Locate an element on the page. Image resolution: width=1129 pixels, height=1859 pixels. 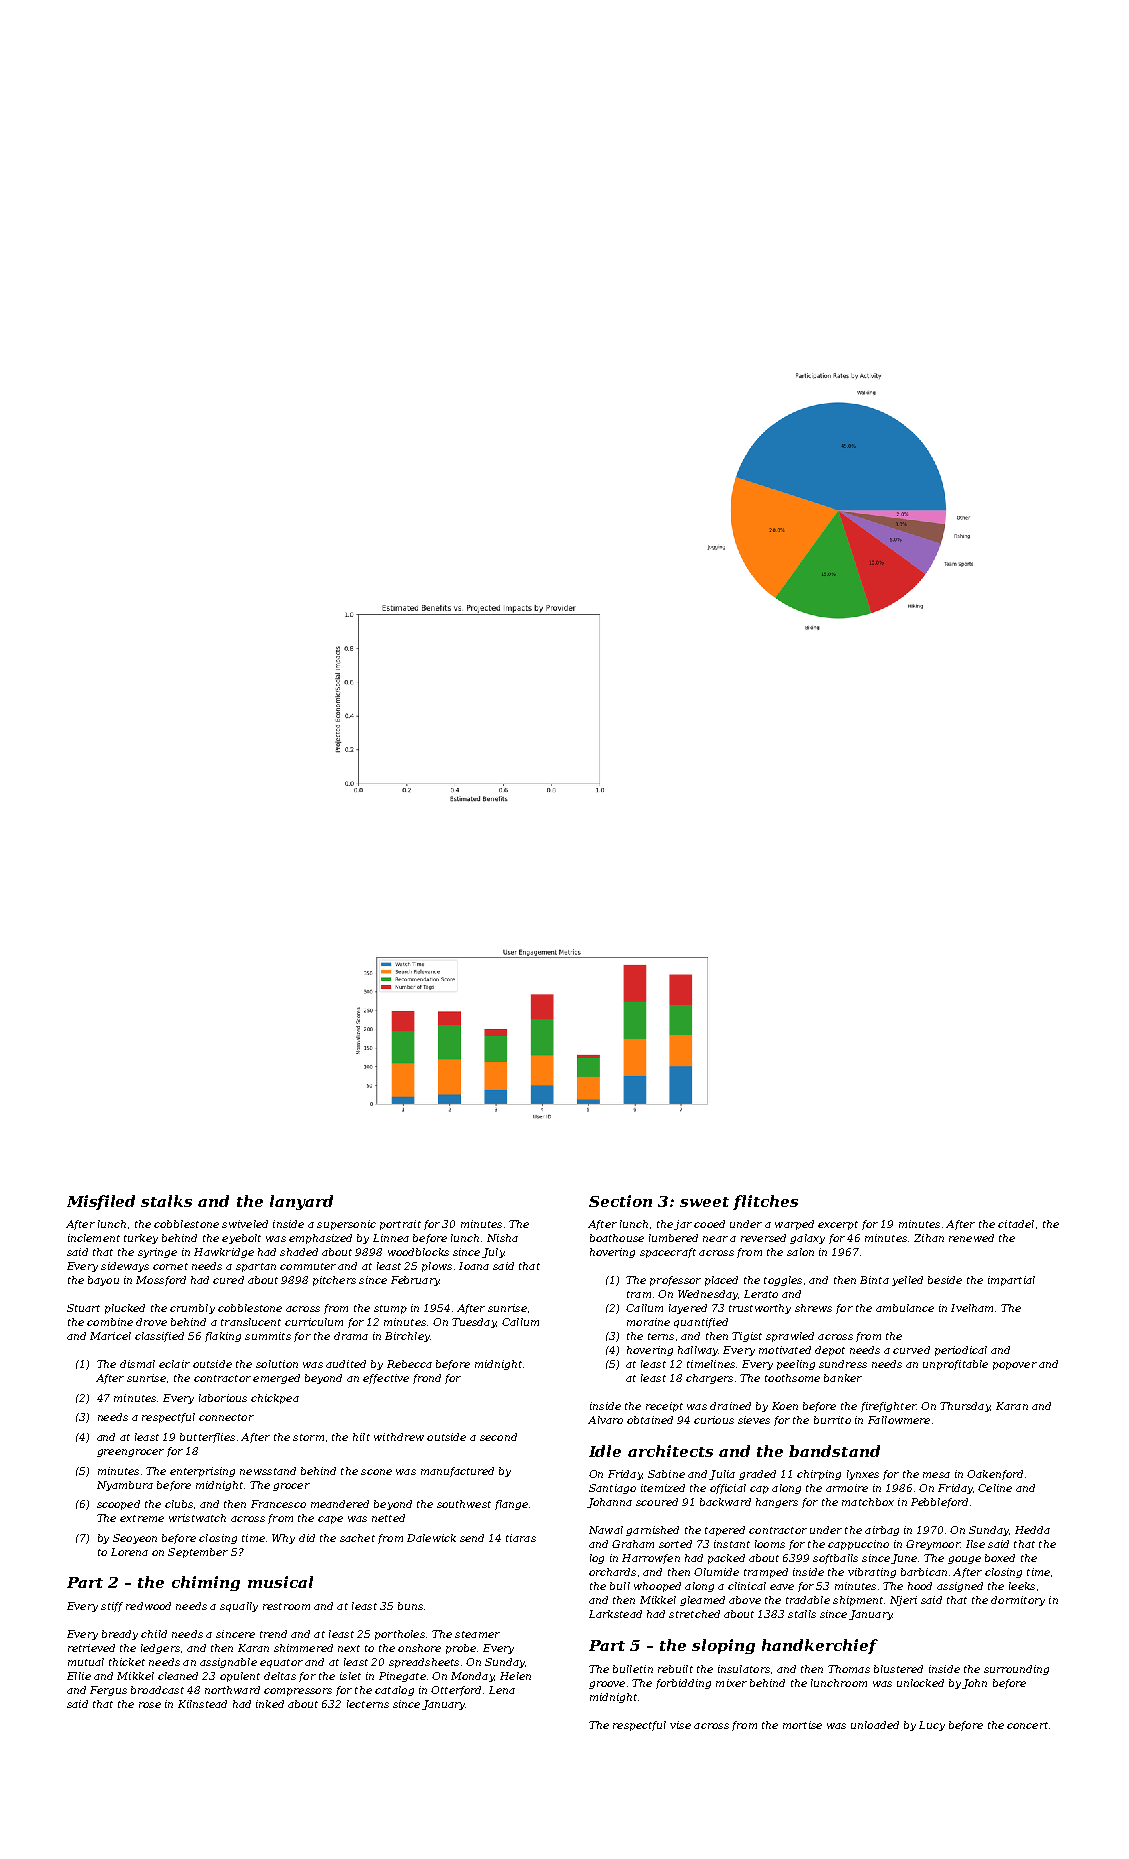
commuter is located at coordinates (308, 1266).
